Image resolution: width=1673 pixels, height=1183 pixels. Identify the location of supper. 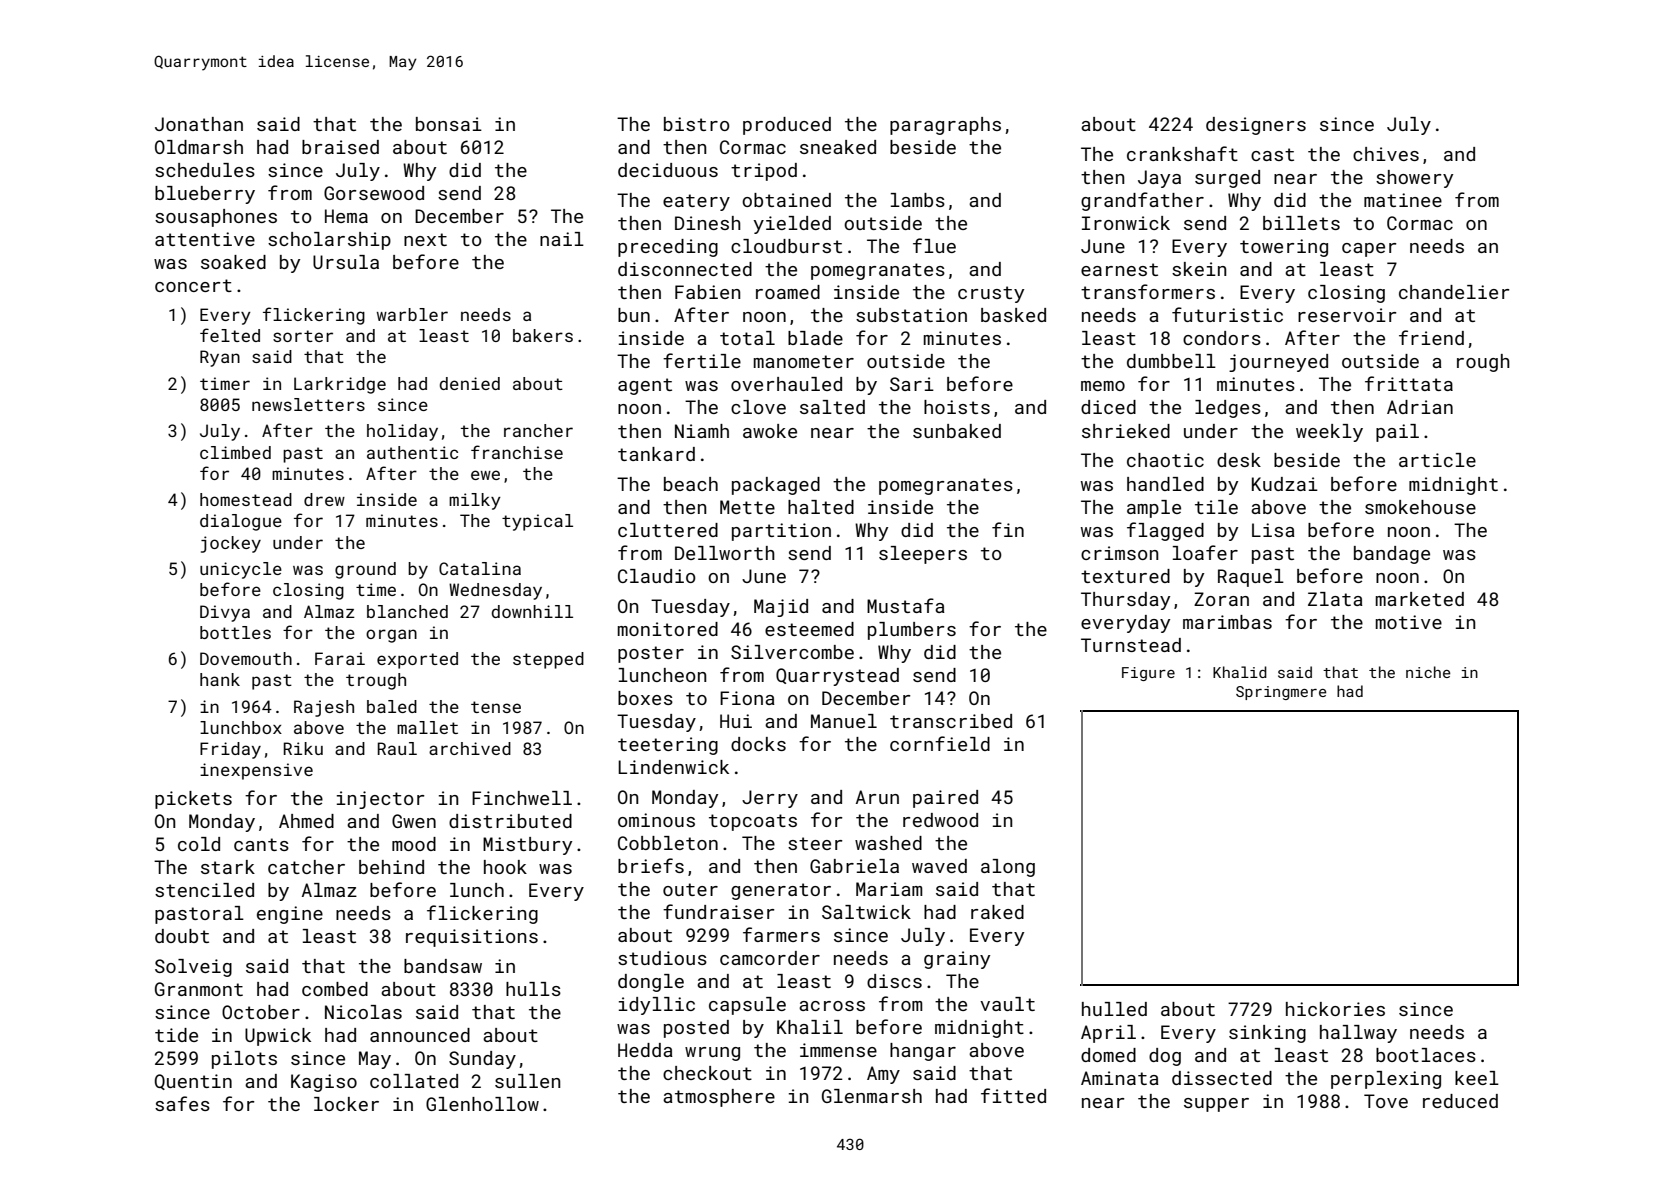
(1216, 1105).
